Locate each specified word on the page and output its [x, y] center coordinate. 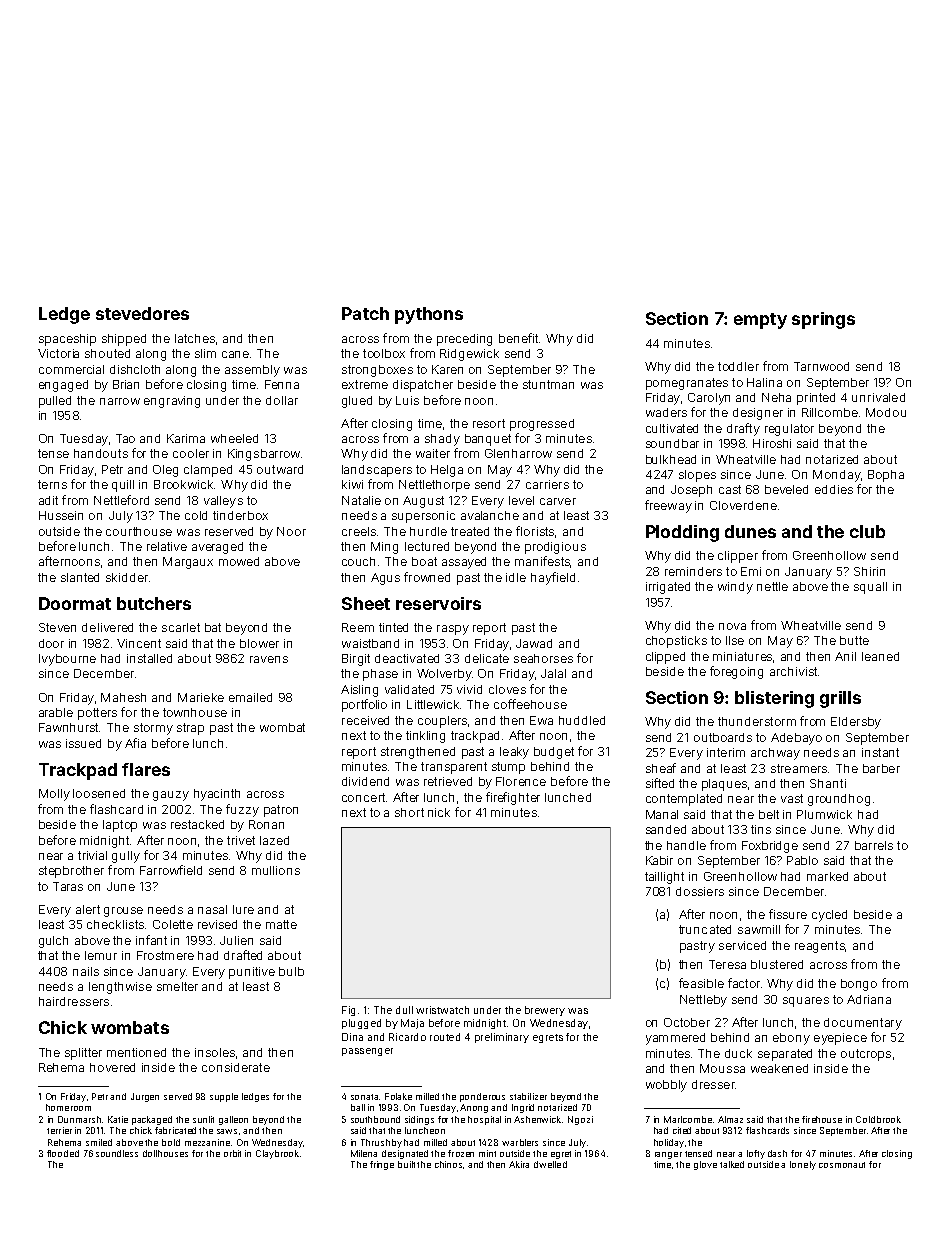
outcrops [866, 1055]
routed [445, 1037]
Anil [845, 656]
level [521, 500]
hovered [112, 1067]
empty [760, 321]
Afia [135, 743]
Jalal [553, 673]
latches [195, 338]
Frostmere [165, 955]
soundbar [672, 443]
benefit [518, 338]
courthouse [139, 531]
